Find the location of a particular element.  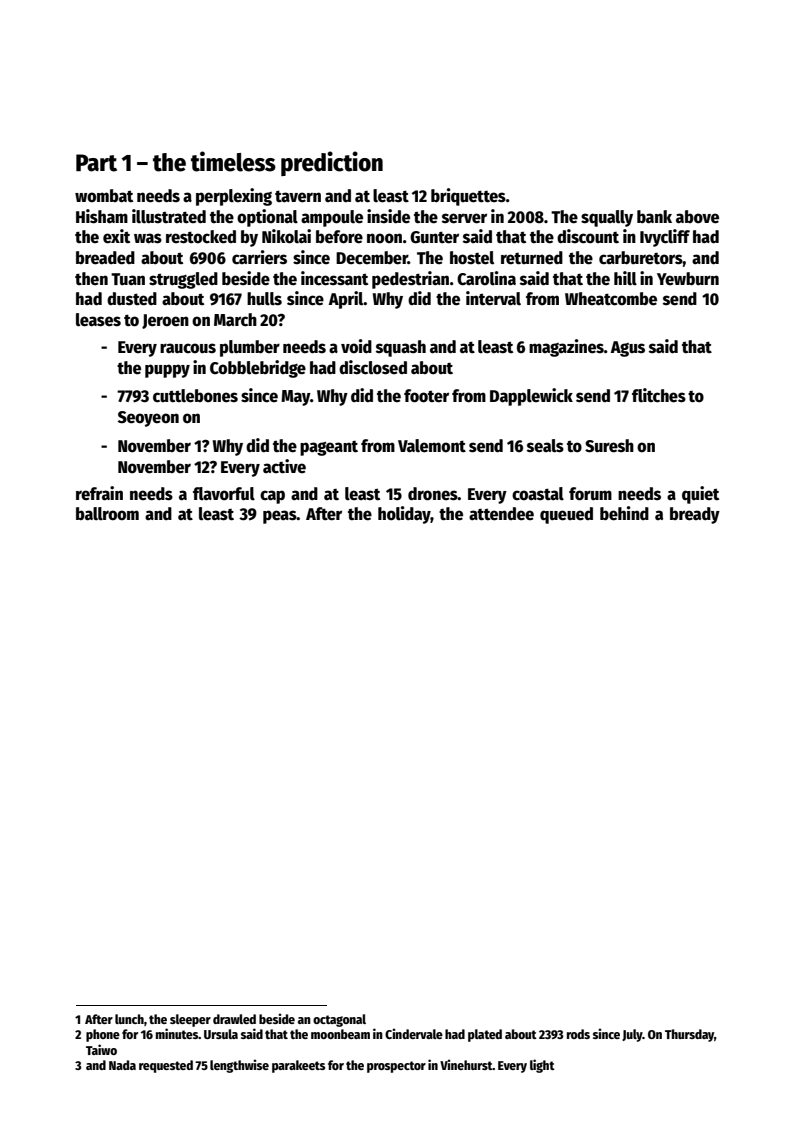

light is located at coordinates (542, 1066).
